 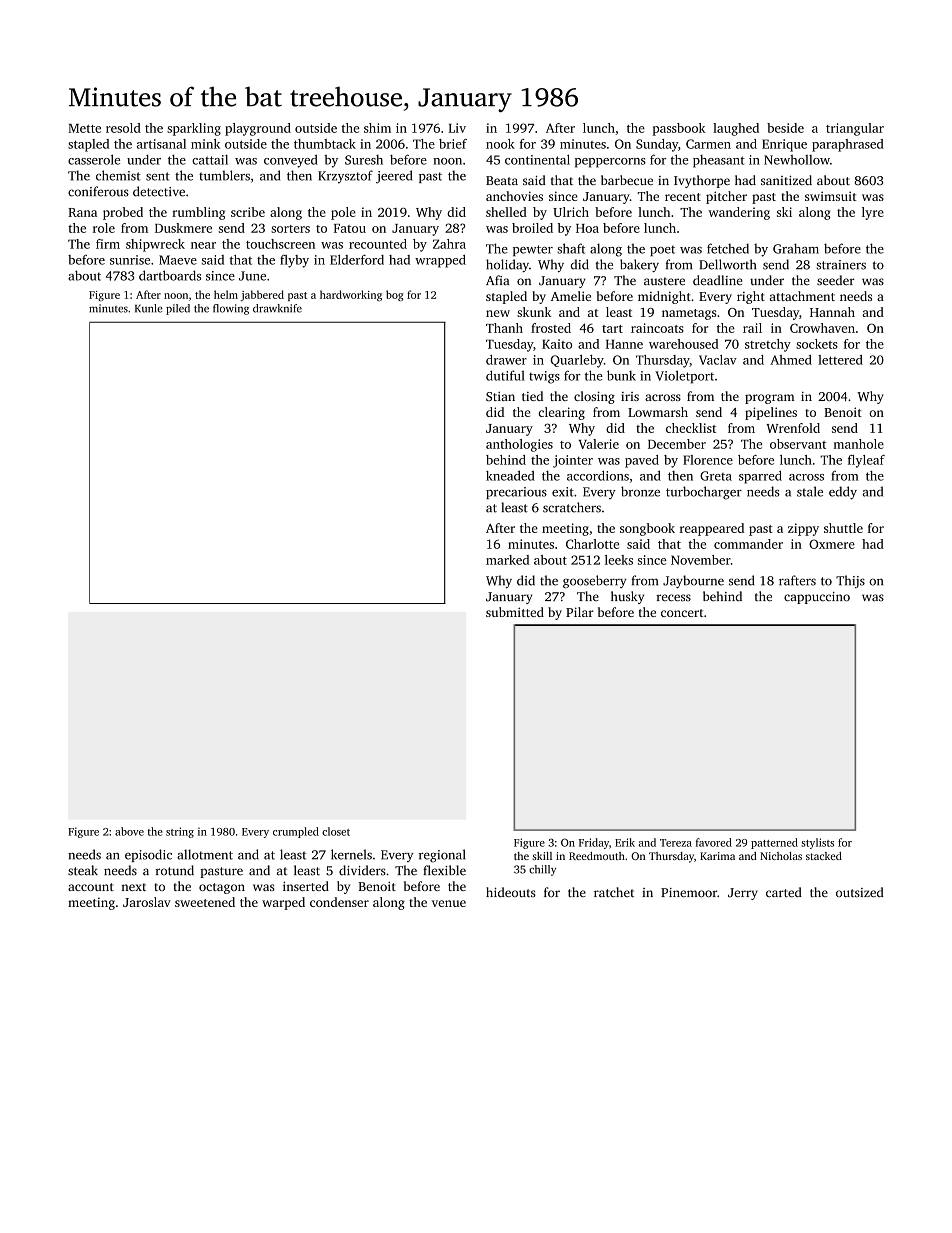 What do you see at coordinates (836, 280) in the page?
I see `seeder` at bounding box center [836, 280].
